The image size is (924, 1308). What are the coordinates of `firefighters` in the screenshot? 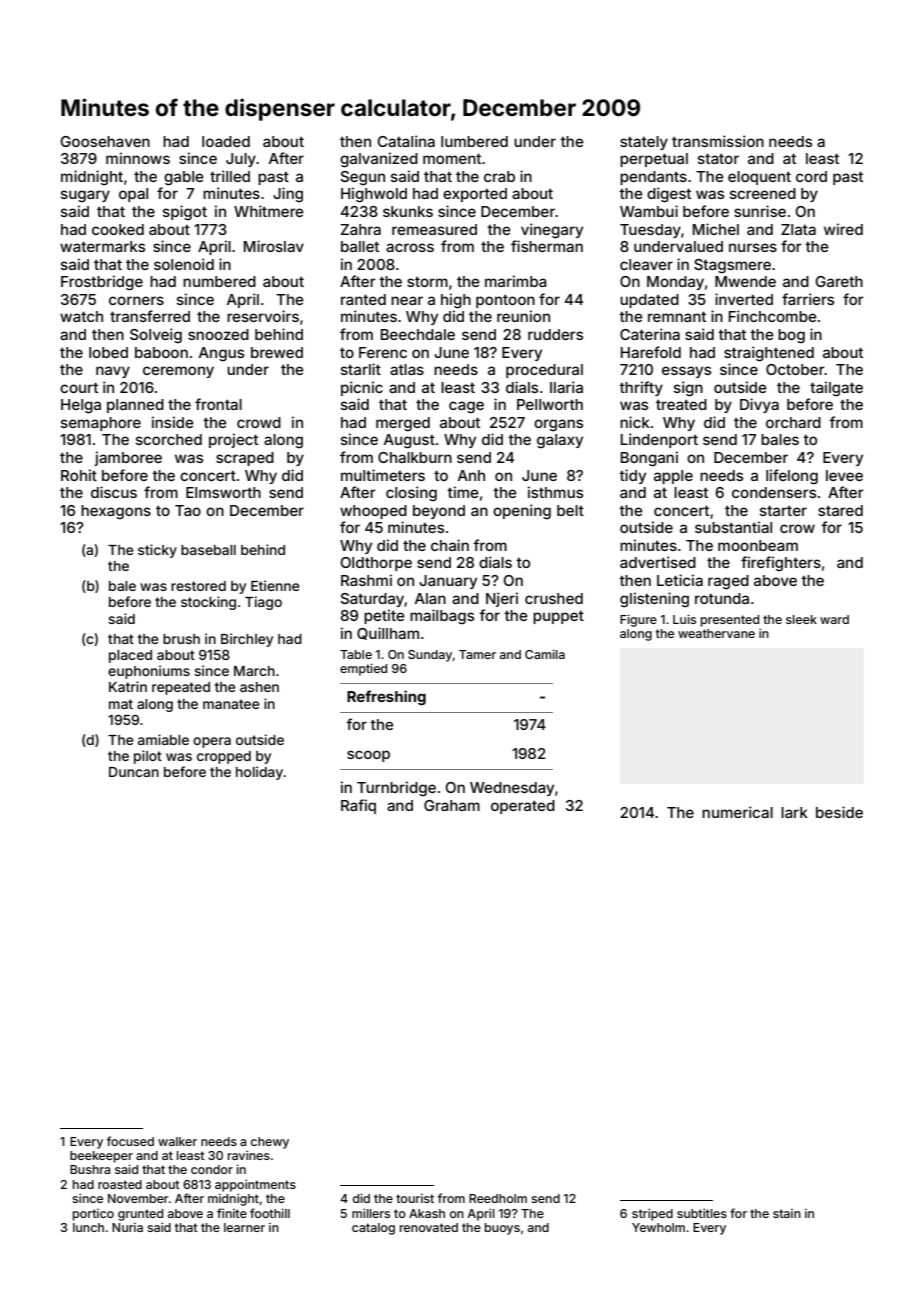 It's located at (781, 564).
